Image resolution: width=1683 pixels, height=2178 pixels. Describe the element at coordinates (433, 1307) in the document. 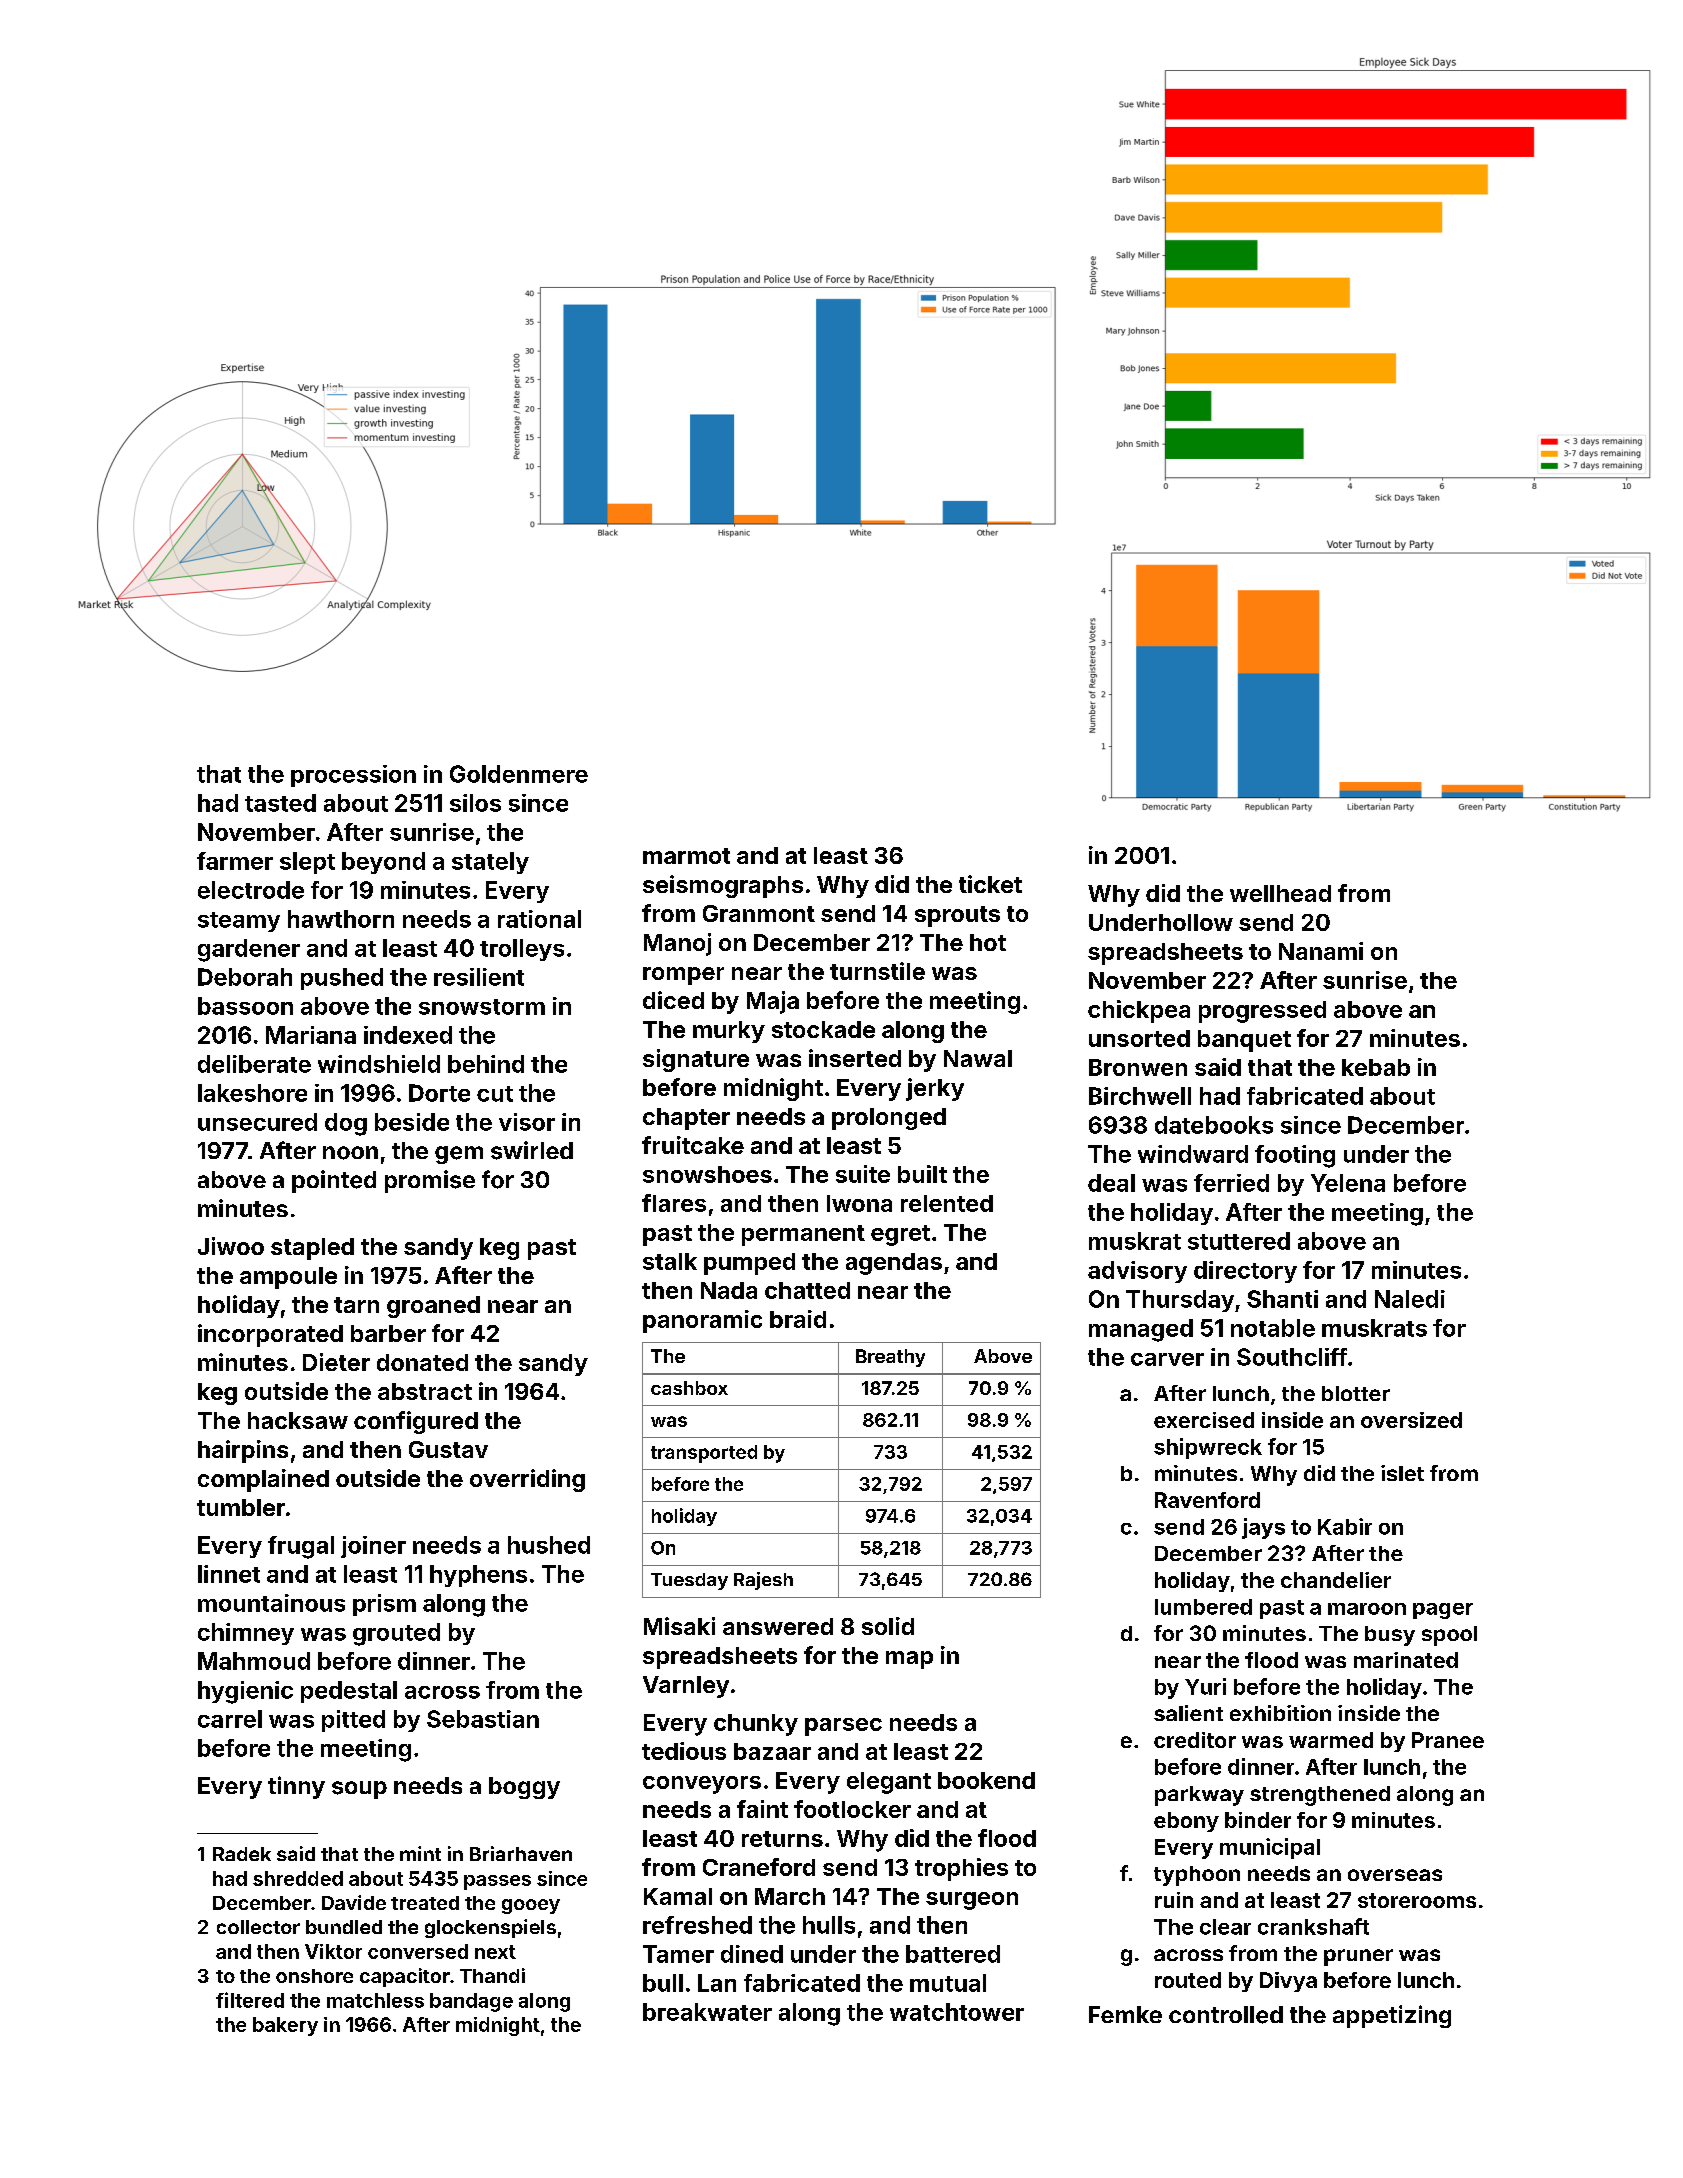

I see `groaned` at that location.
